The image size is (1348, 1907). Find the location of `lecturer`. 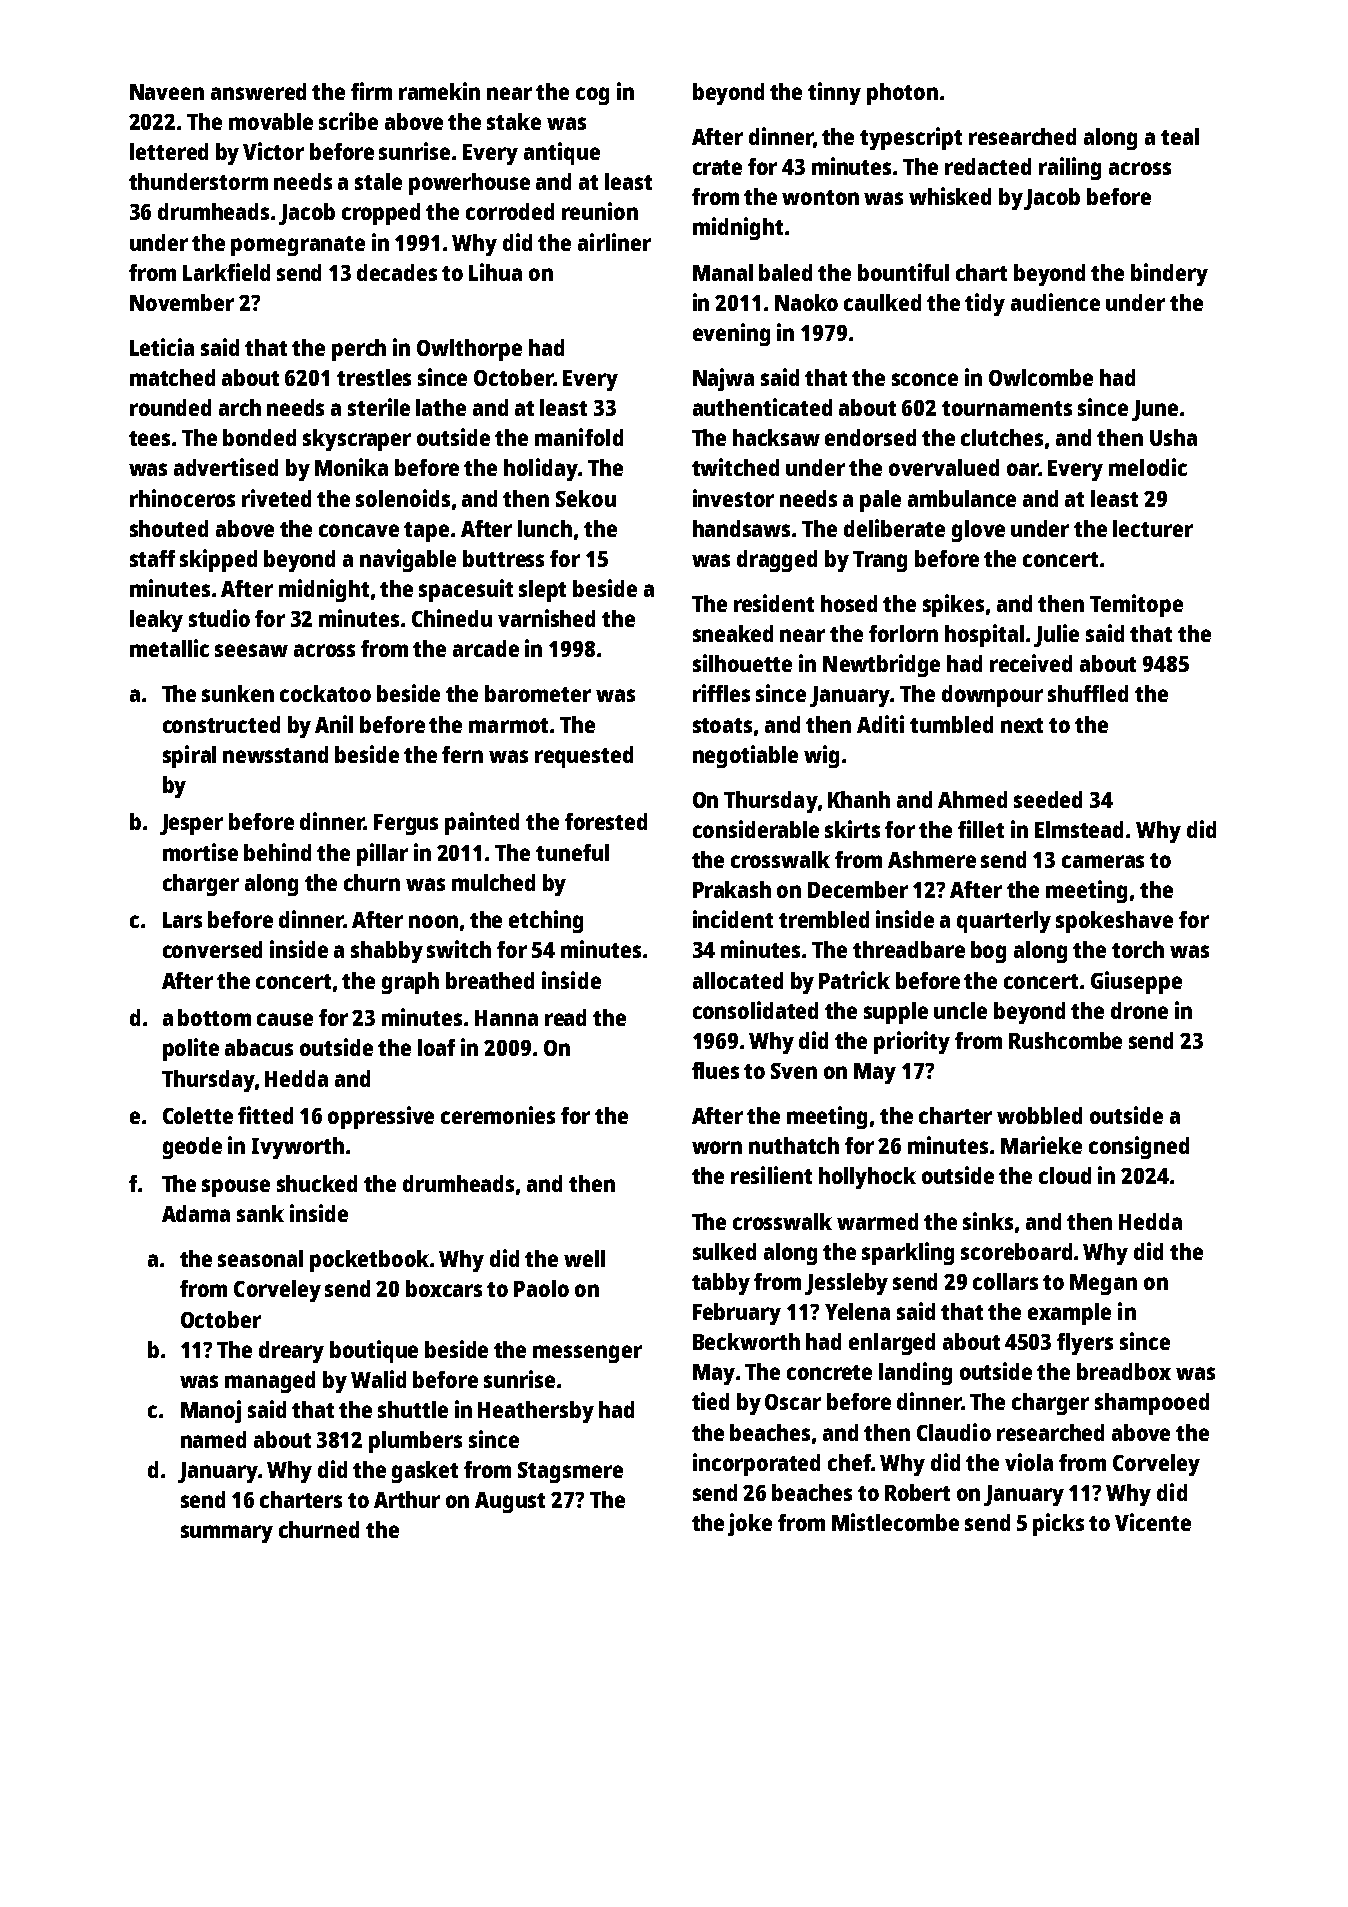

lecturer is located at coordinates (1153, 528).
